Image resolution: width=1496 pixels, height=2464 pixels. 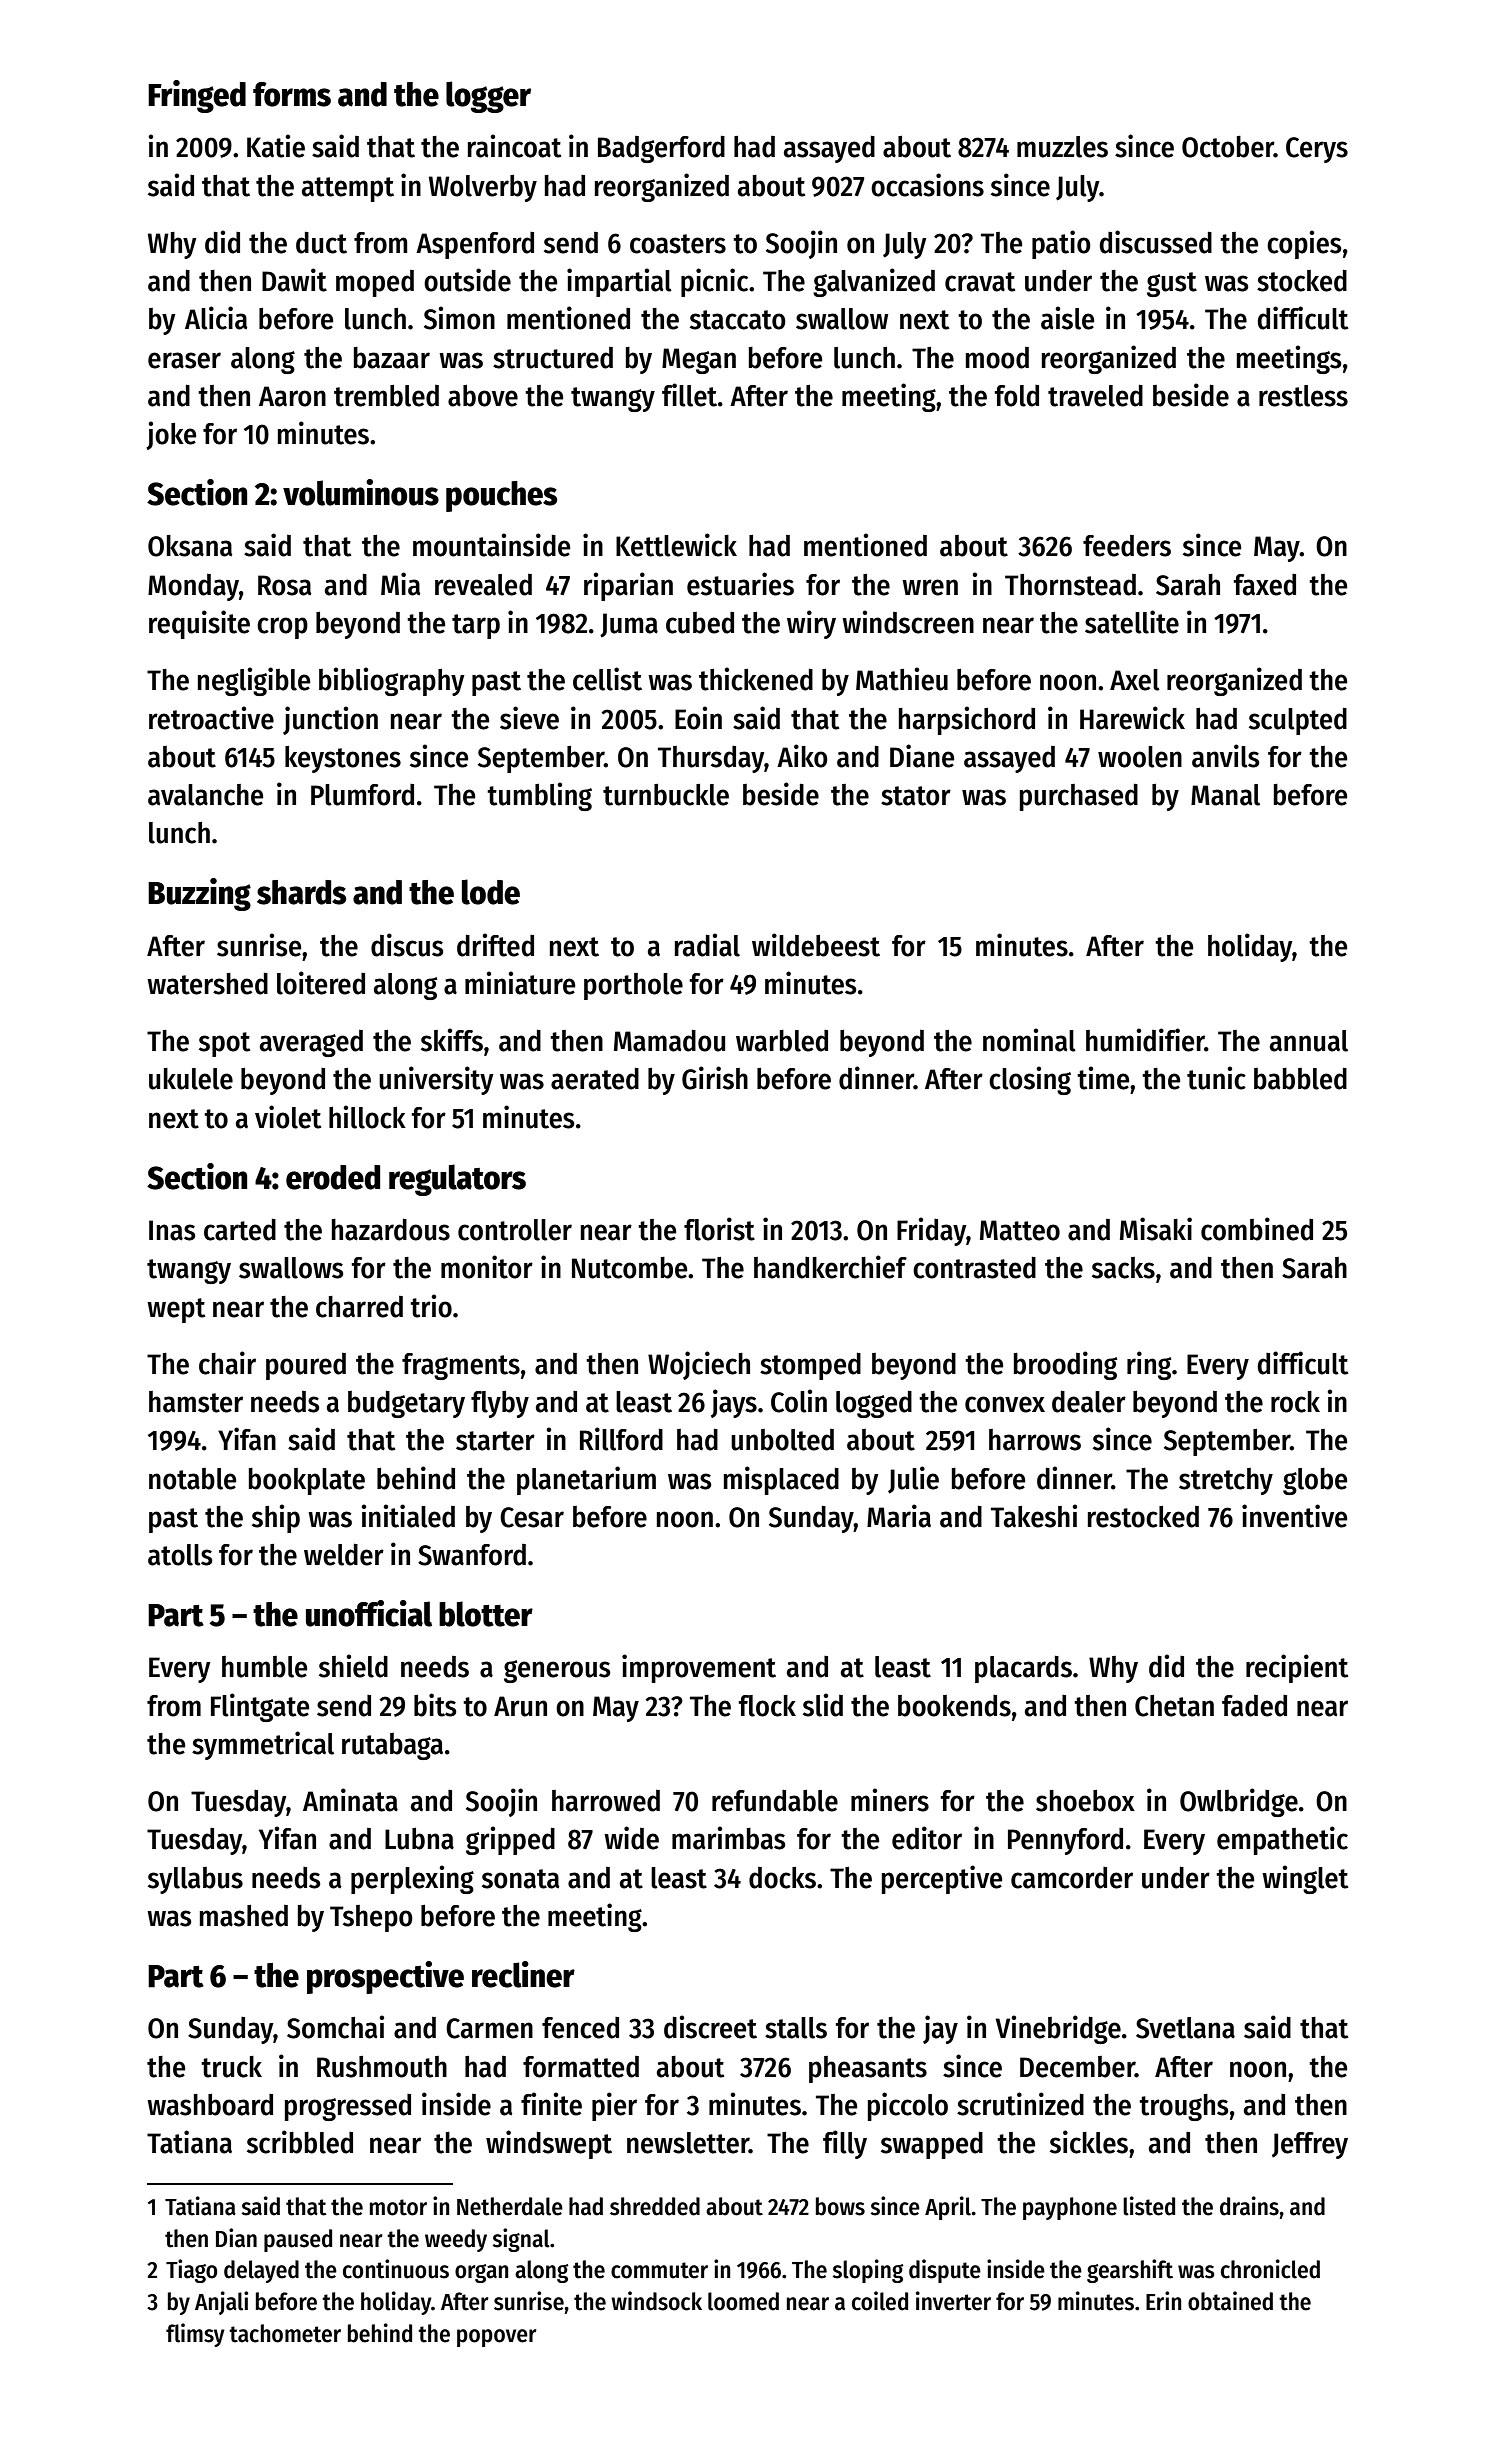 I want to click on October, so click(x=1228, y=147).
